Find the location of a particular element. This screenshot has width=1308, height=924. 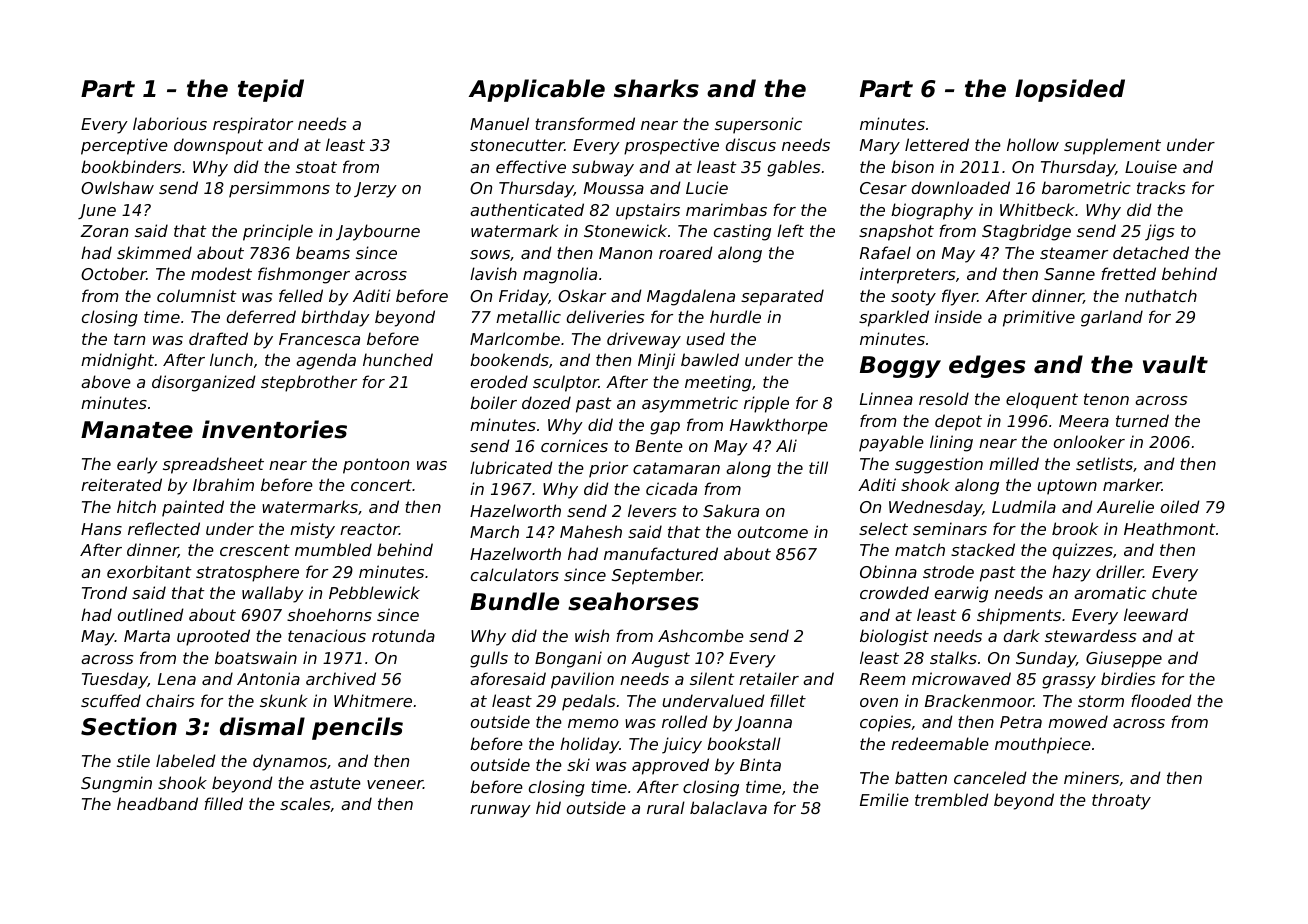

stratosphere is located at coordinates (247, 573).
